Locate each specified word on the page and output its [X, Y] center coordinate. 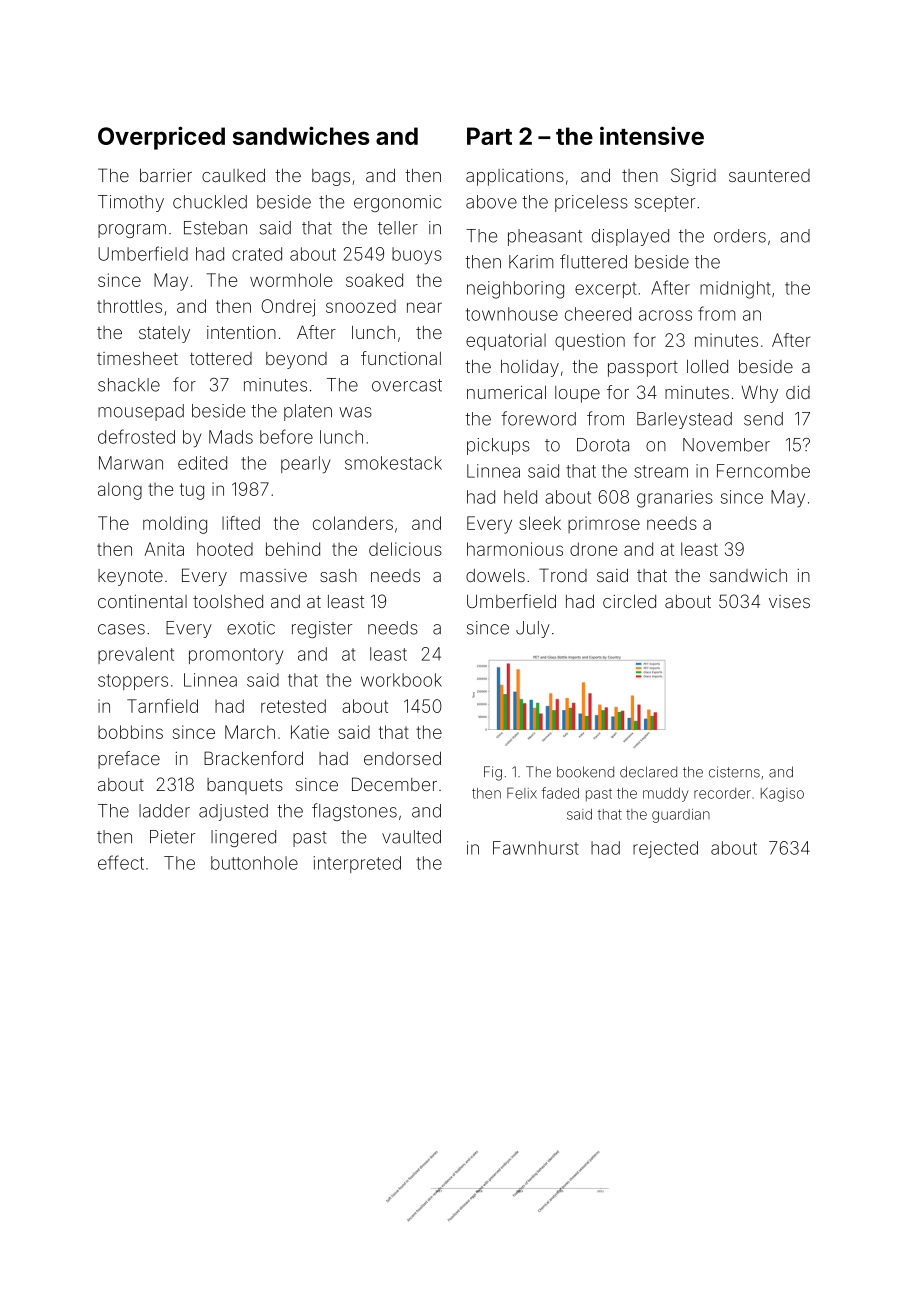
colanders [353, 523]
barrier [166, 175]
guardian [681, 816]
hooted [225, 549]
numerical [506, 392]
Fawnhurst [536, 848]
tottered [221, 358]
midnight [735, 290]
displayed [630, 237]
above [491, 202]
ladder [164, 811]
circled [629, 601]
